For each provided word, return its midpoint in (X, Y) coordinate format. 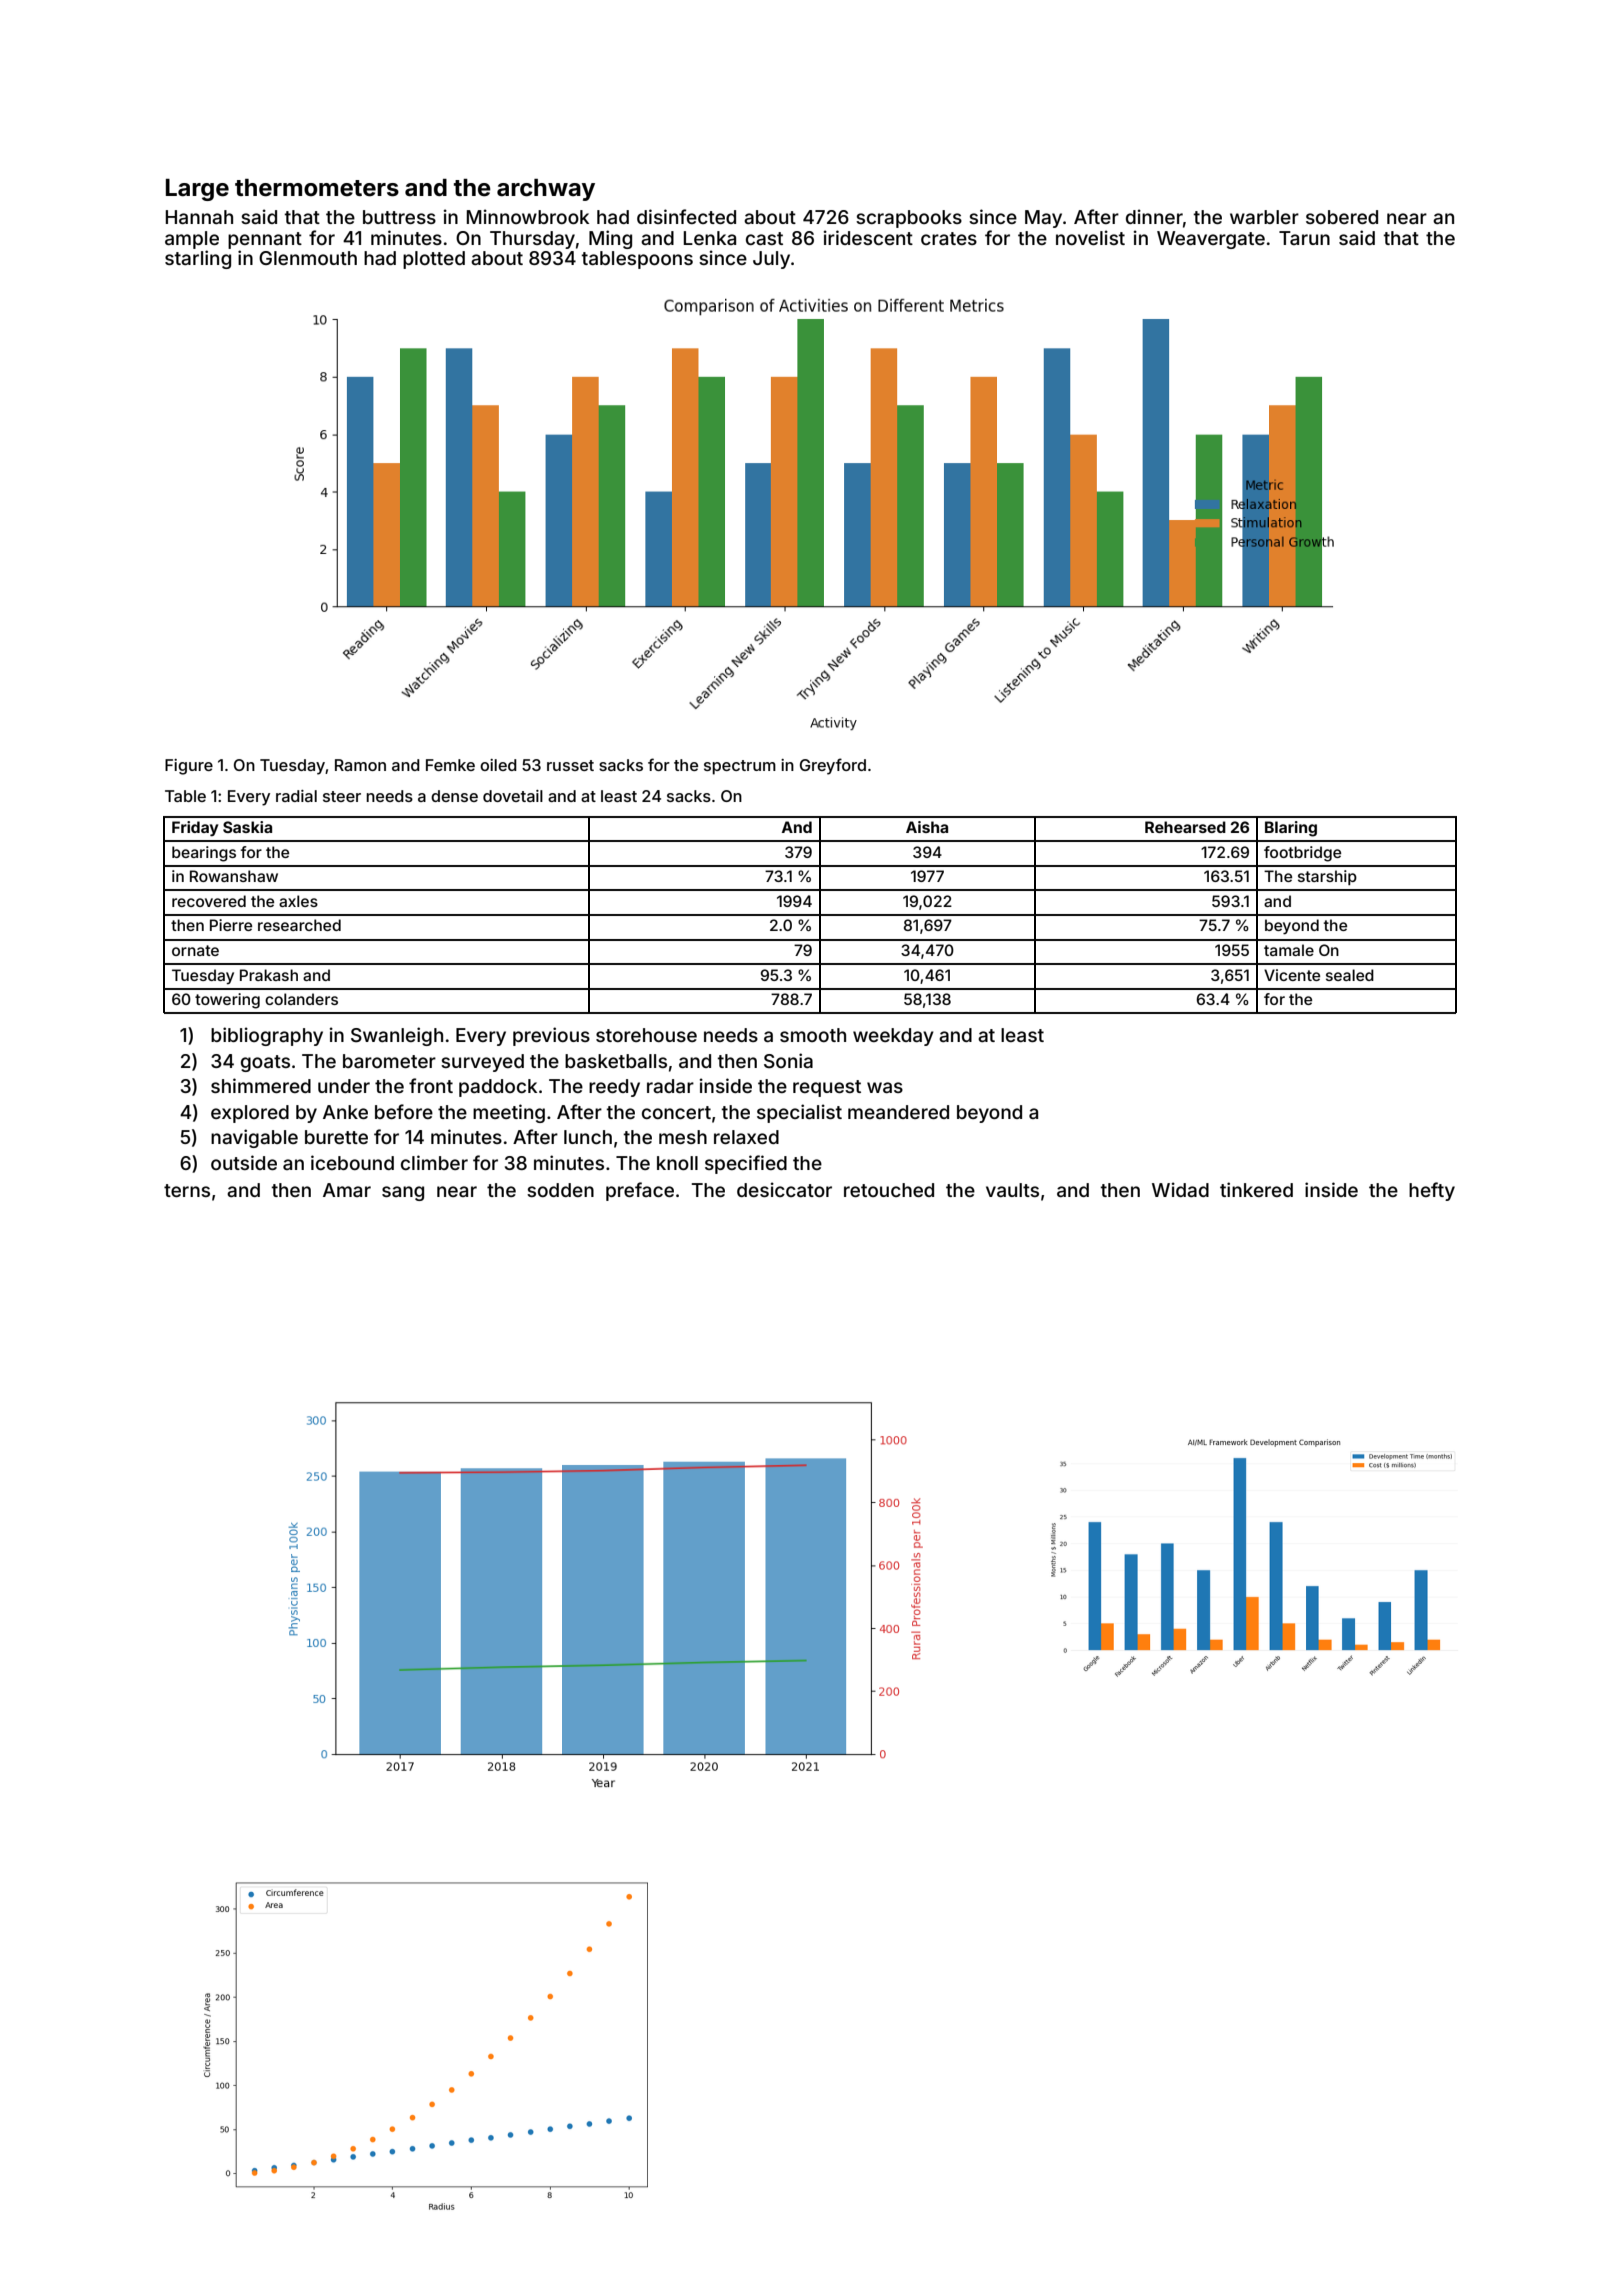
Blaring (1291, 829)
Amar (347, 1190)
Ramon (360, 765)
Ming (610, 239)
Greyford (833, 766)
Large (197, 190)
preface (640, 1191)
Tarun (1304, 238)
